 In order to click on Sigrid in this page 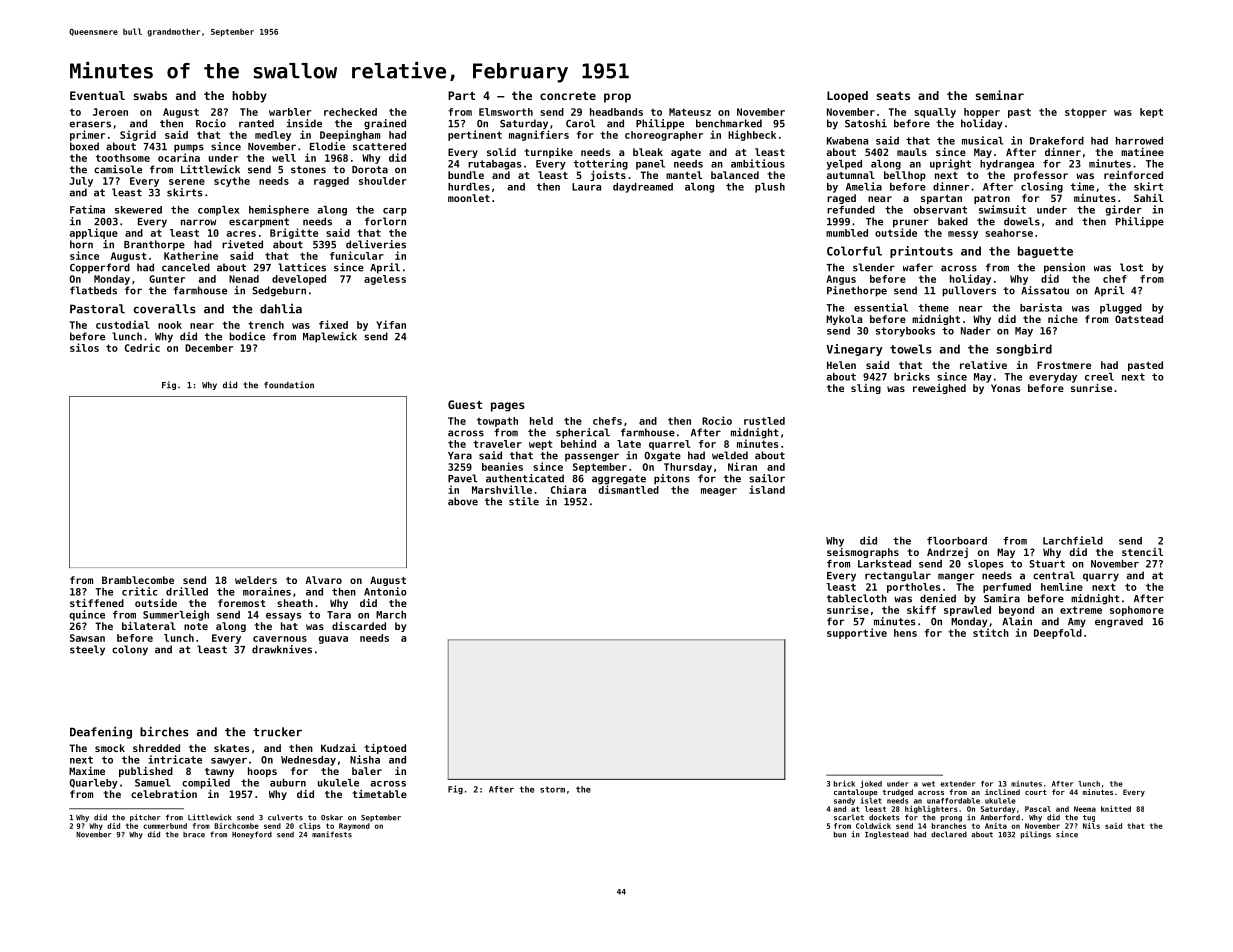, I will do `click(138, 135)`.
